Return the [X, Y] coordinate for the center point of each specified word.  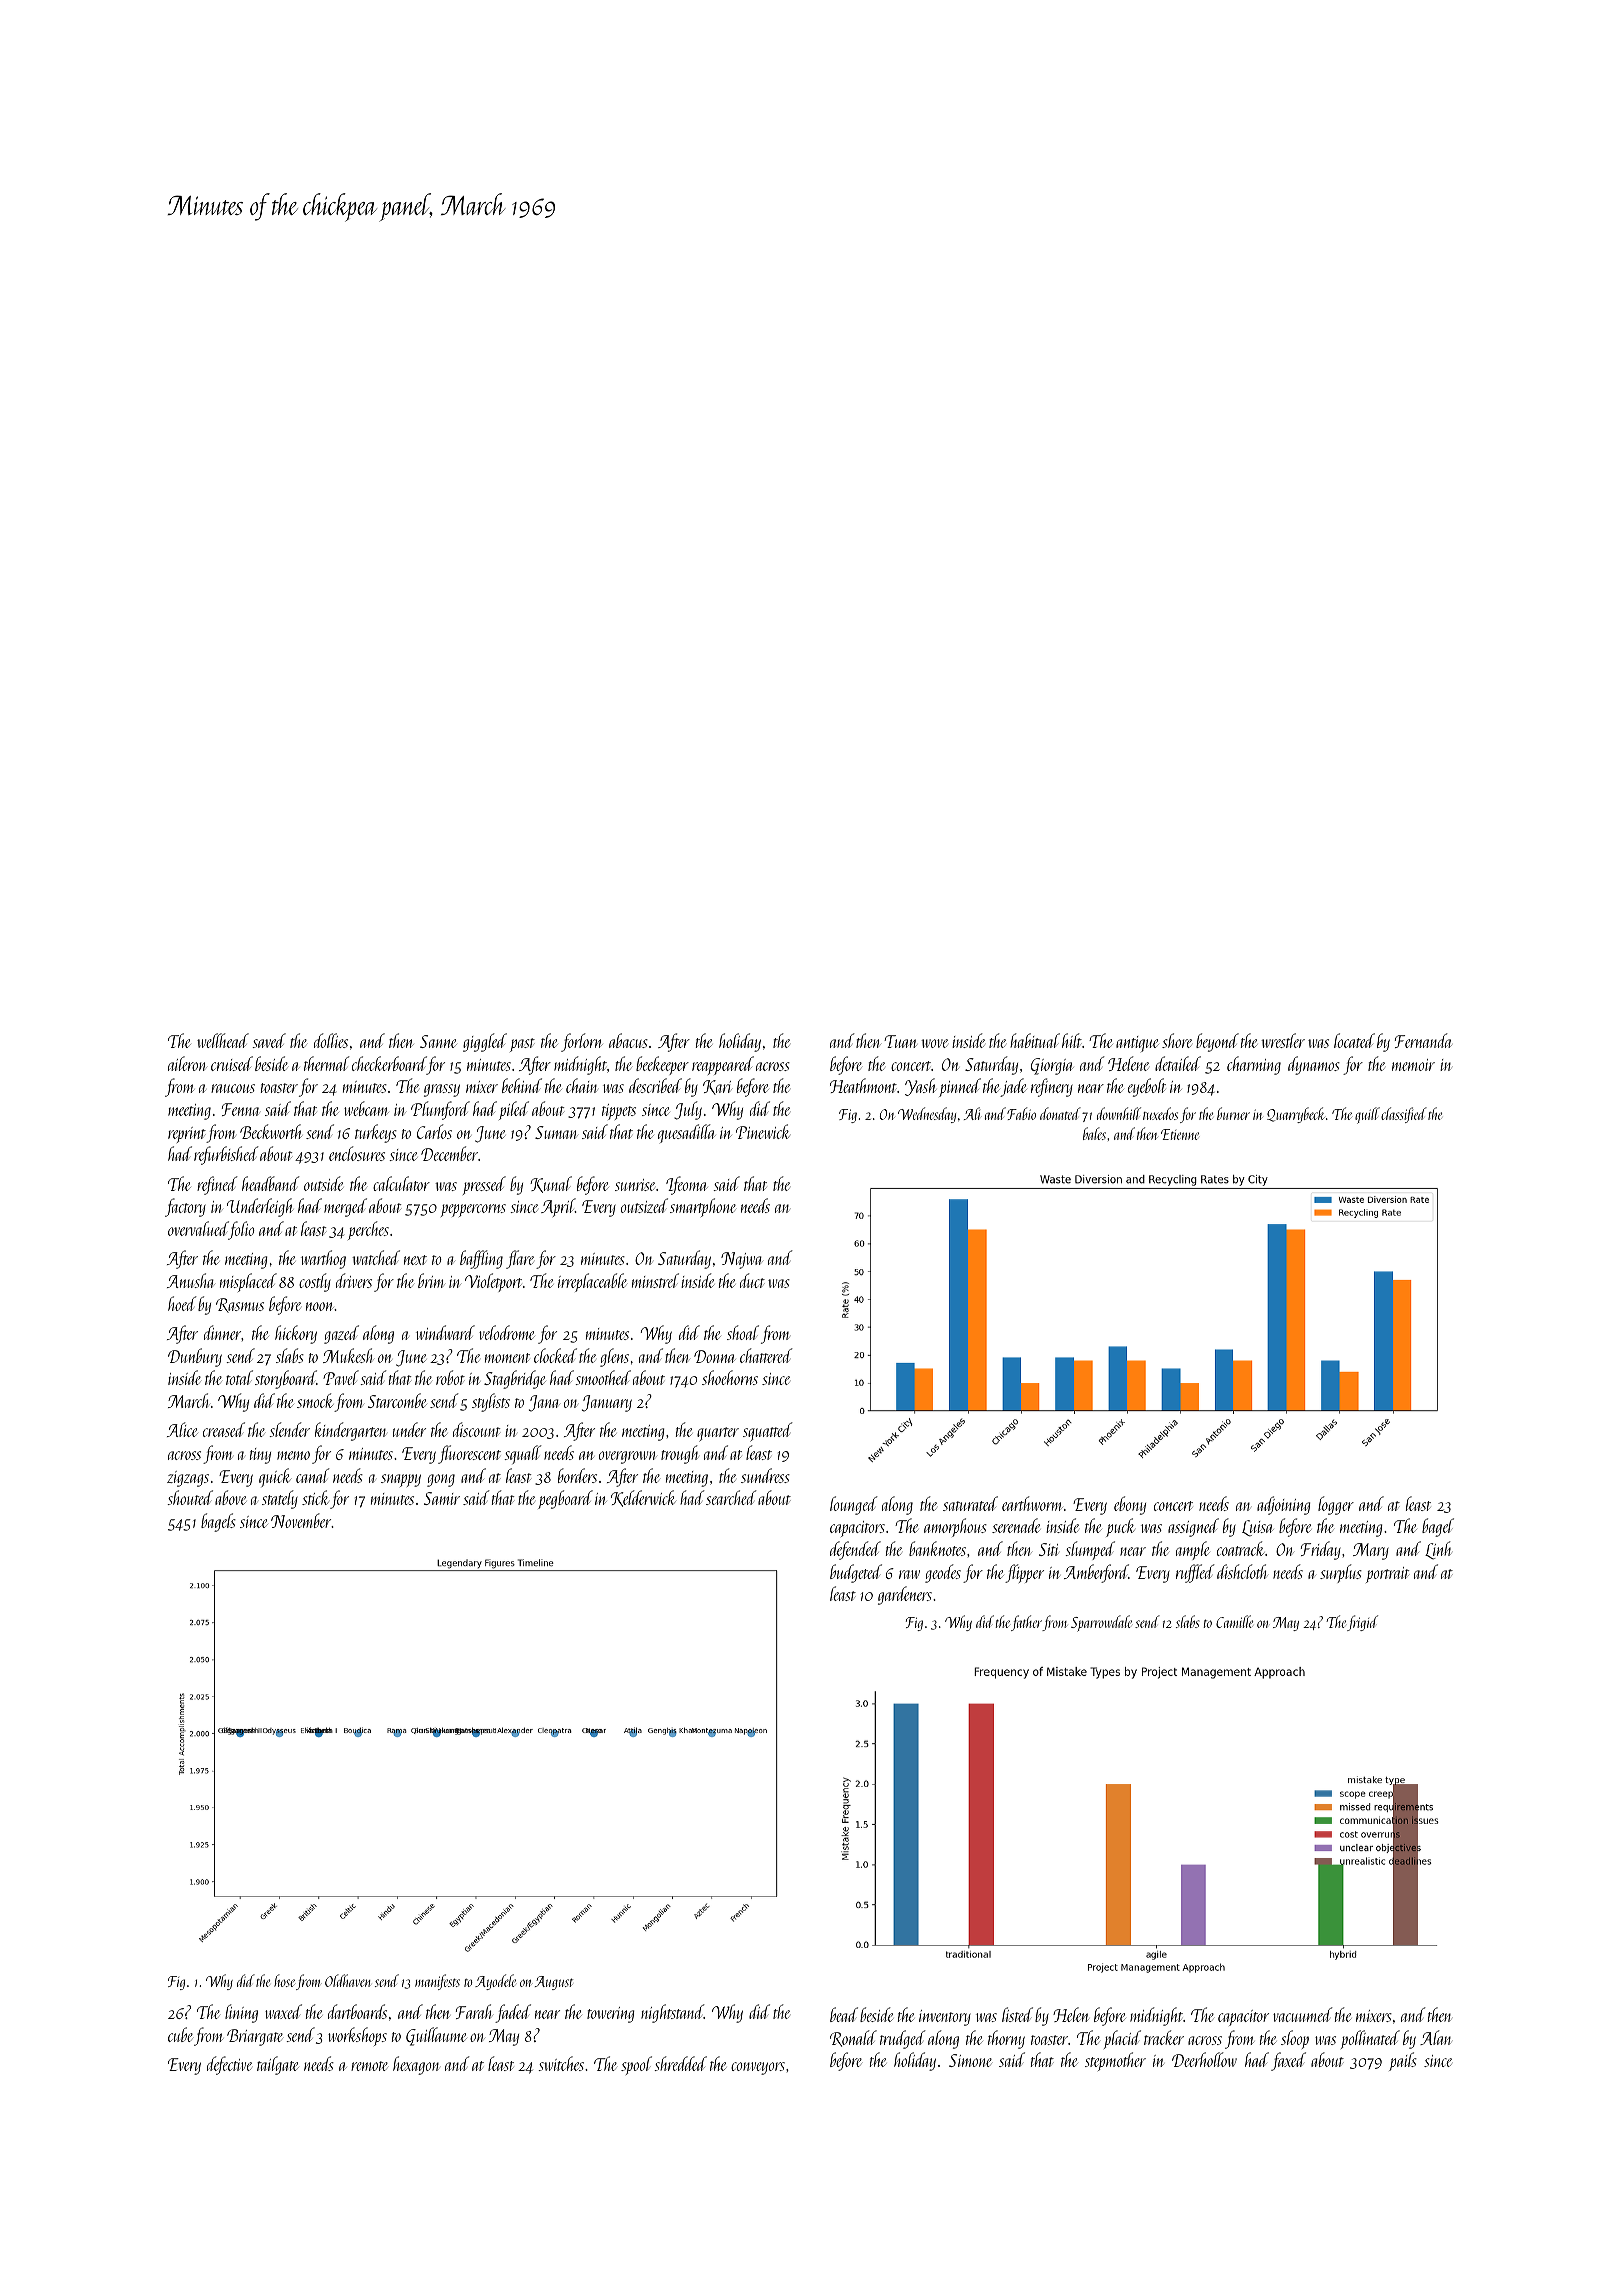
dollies [331, 1040]
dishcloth [1241, 1571]
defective [229, 2065]
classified [1404, 1115]
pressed [484, 1185]
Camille [1234, 1621]
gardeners [905, 1595]
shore [1177, 1040]
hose [284, 1980]
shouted [190, 1497]
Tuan [900, 1041]
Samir [442, 1498]
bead [844, 2014]
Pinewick [763, 1131]
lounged [853, 1505]
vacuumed [1302, 2014]
